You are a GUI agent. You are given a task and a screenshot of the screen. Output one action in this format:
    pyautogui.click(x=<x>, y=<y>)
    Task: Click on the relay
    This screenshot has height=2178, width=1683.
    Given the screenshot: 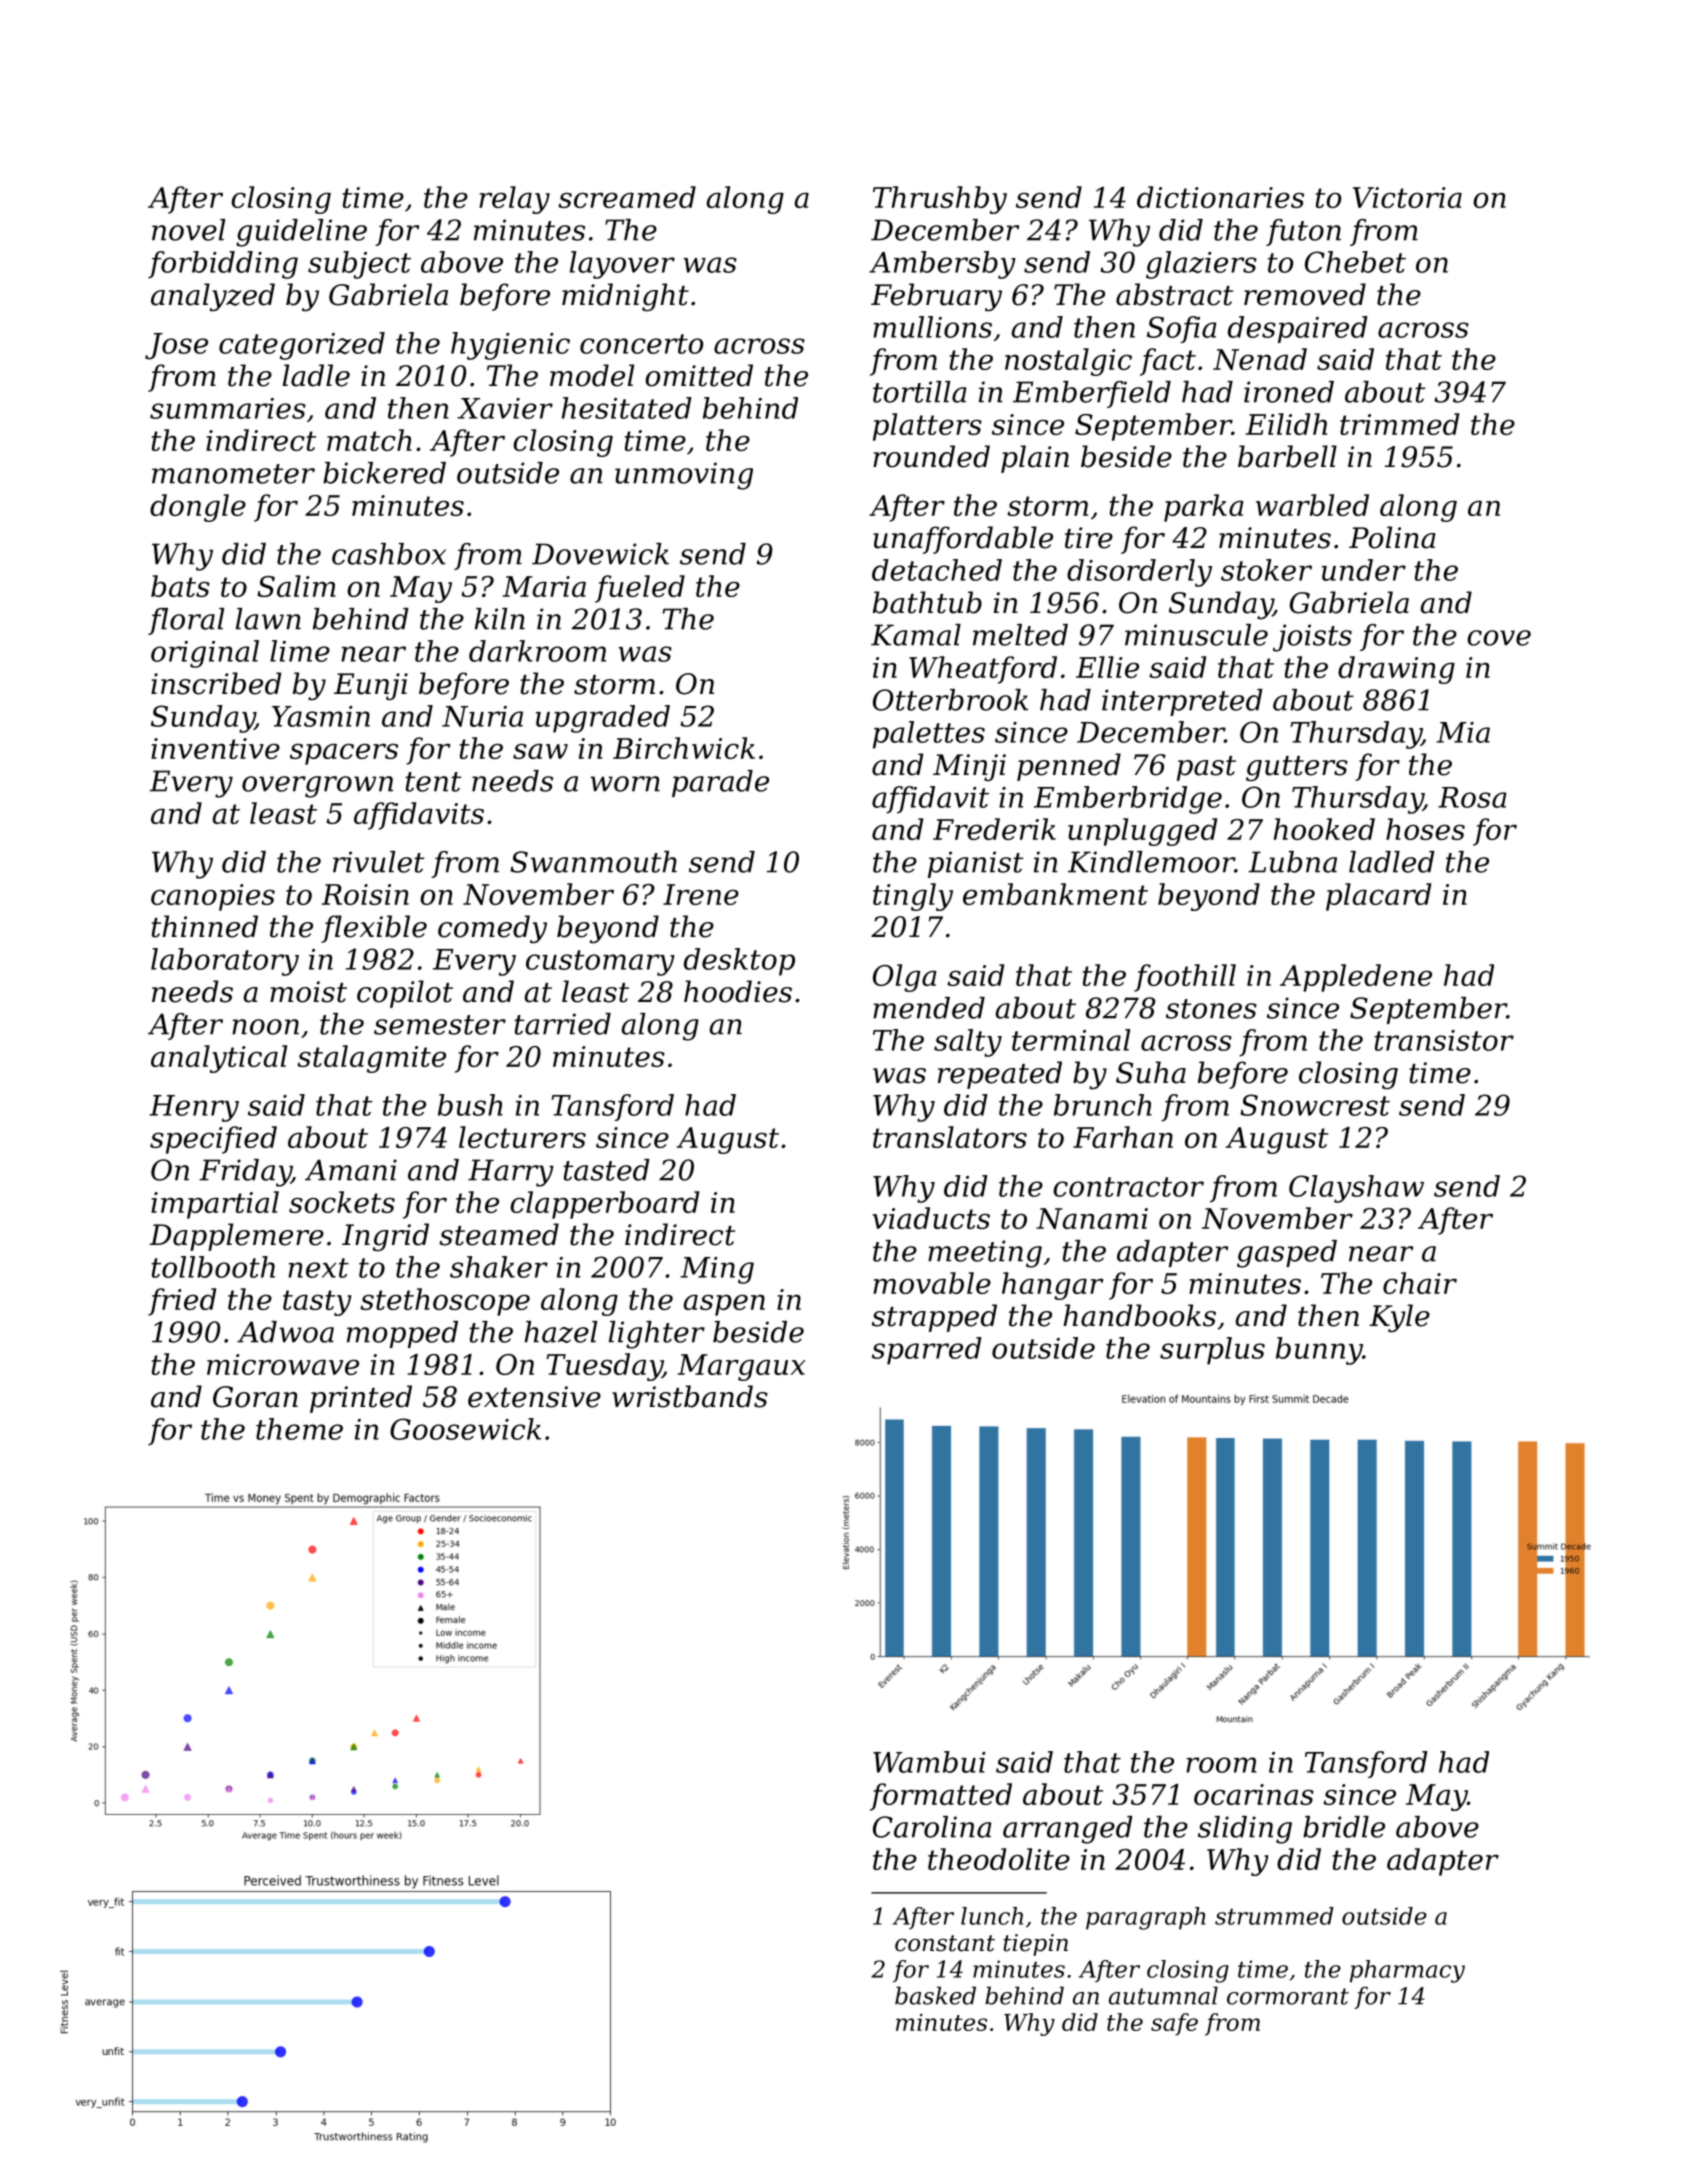 What is the action you would take?
    pyautogui.click(x=514, y=200)
